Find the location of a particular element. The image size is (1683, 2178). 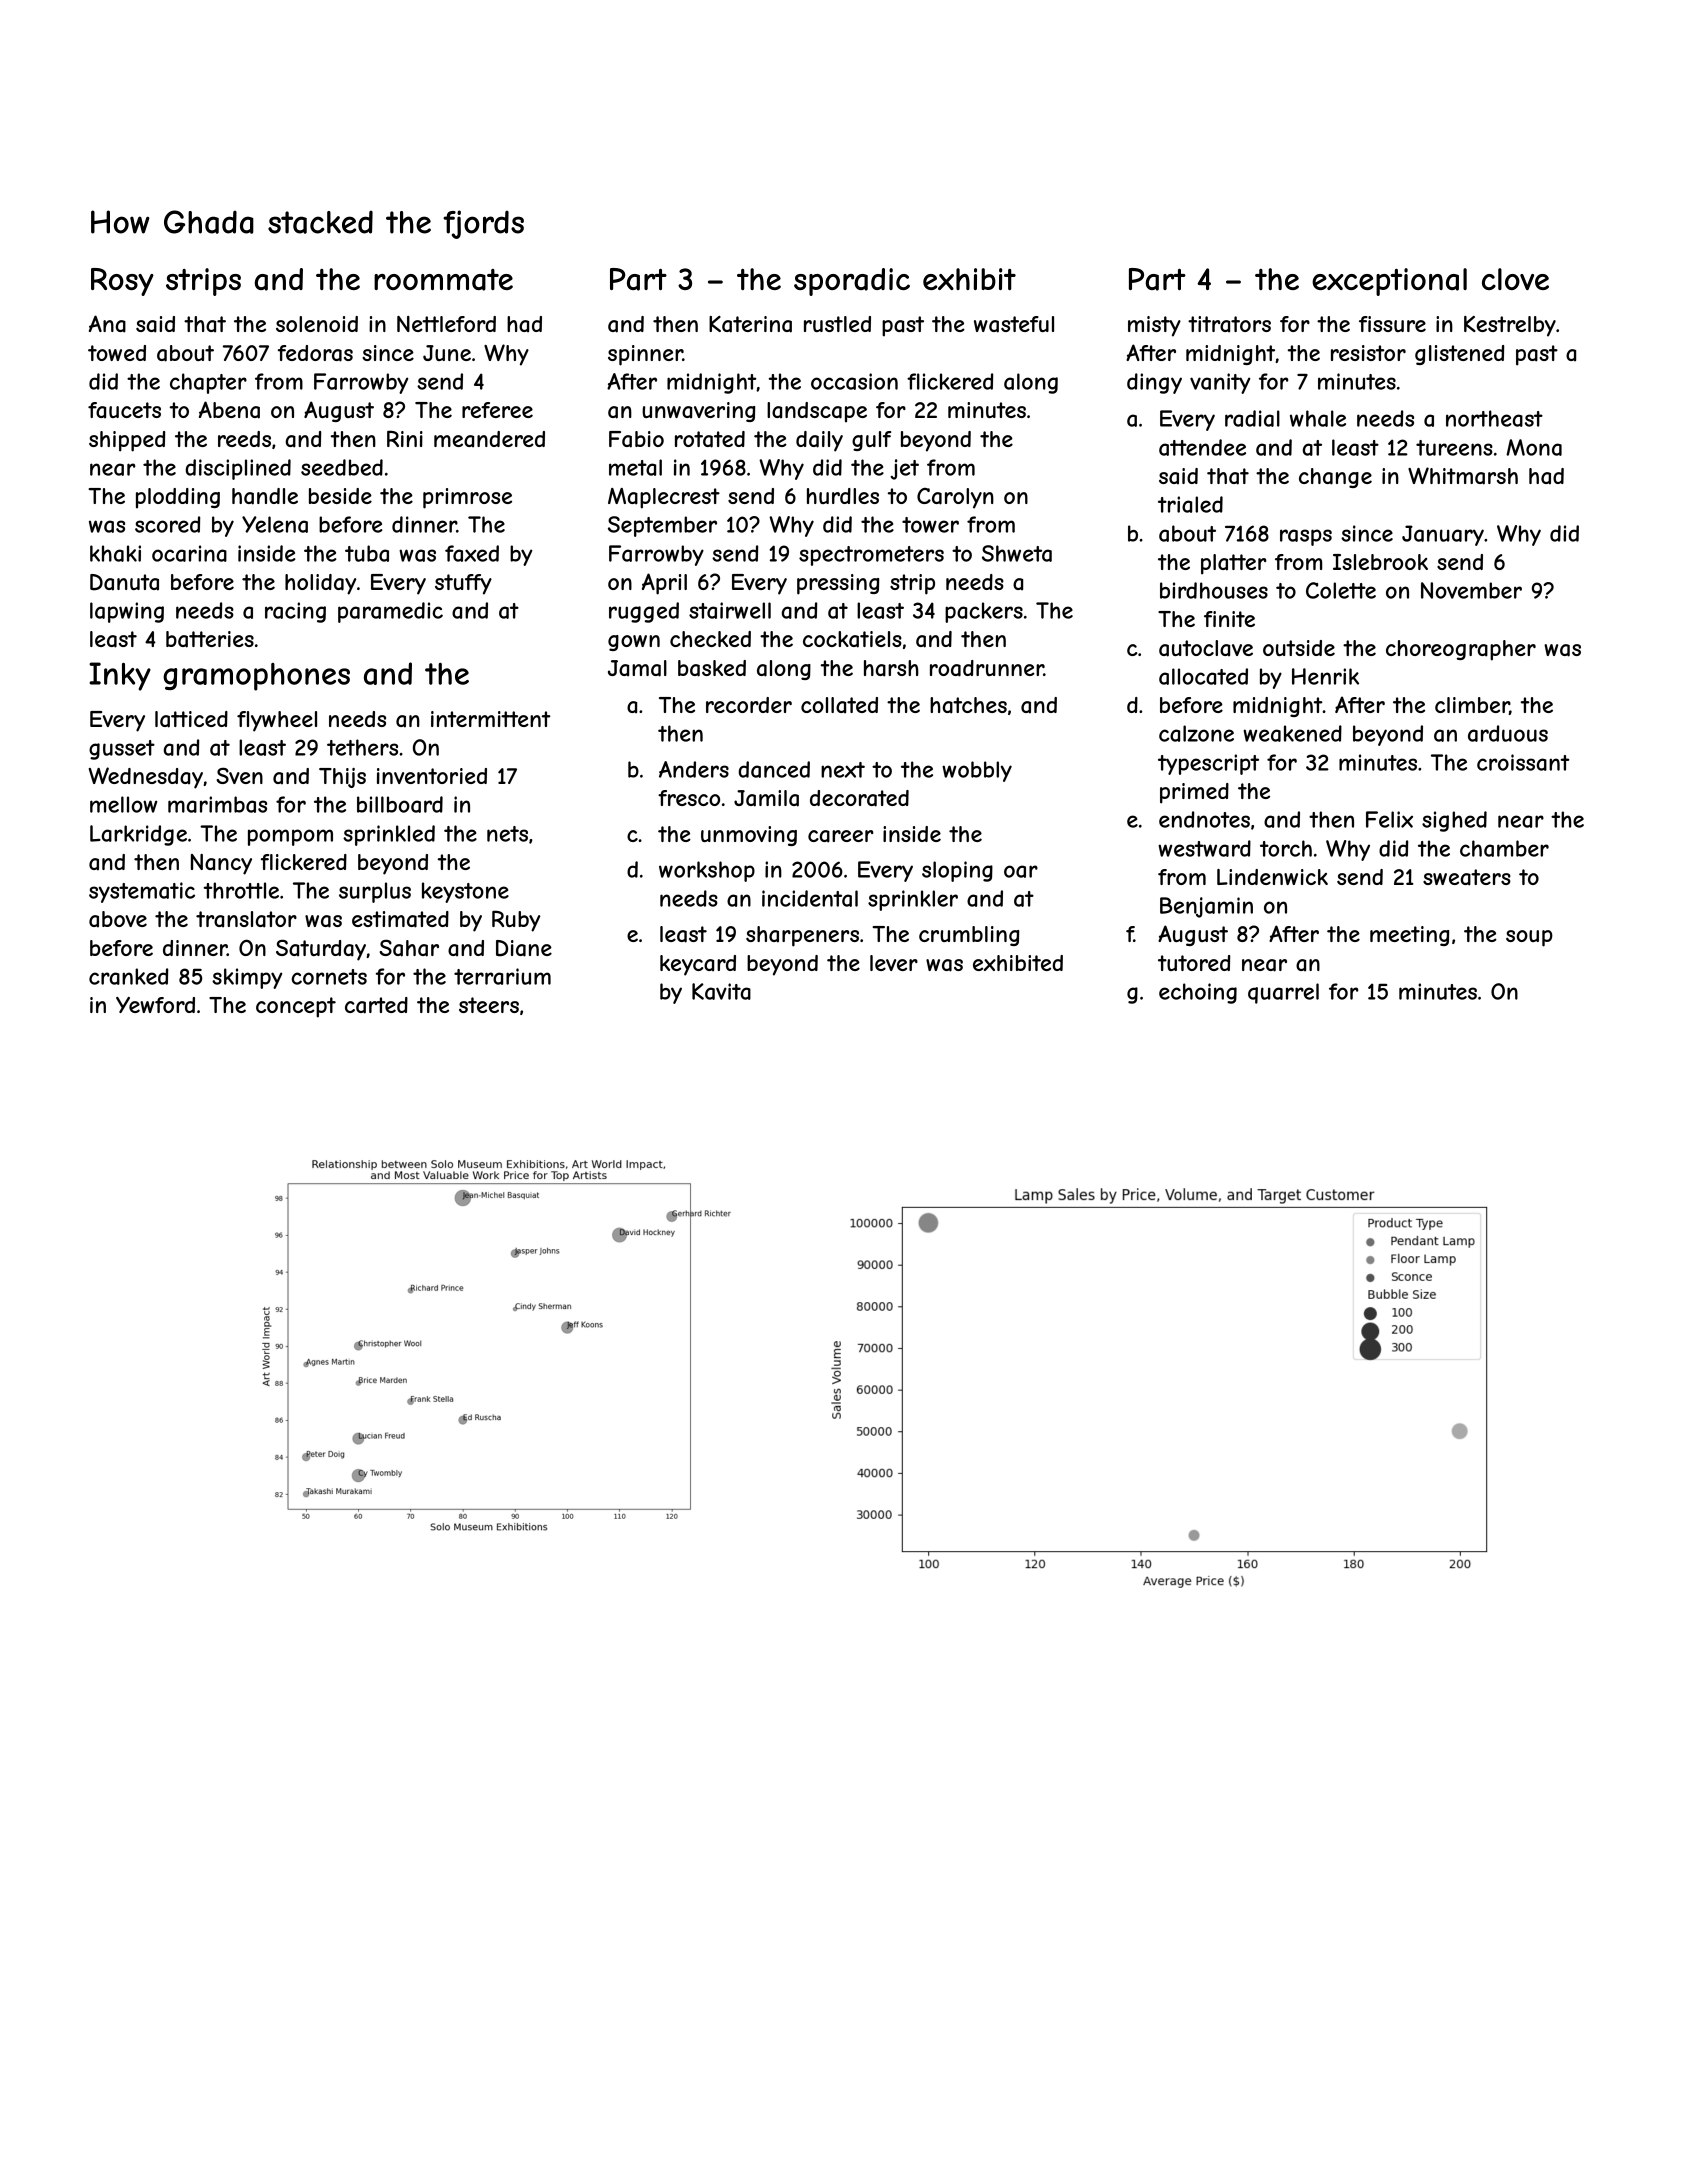

faxed is located at coordinates (472, 553).
